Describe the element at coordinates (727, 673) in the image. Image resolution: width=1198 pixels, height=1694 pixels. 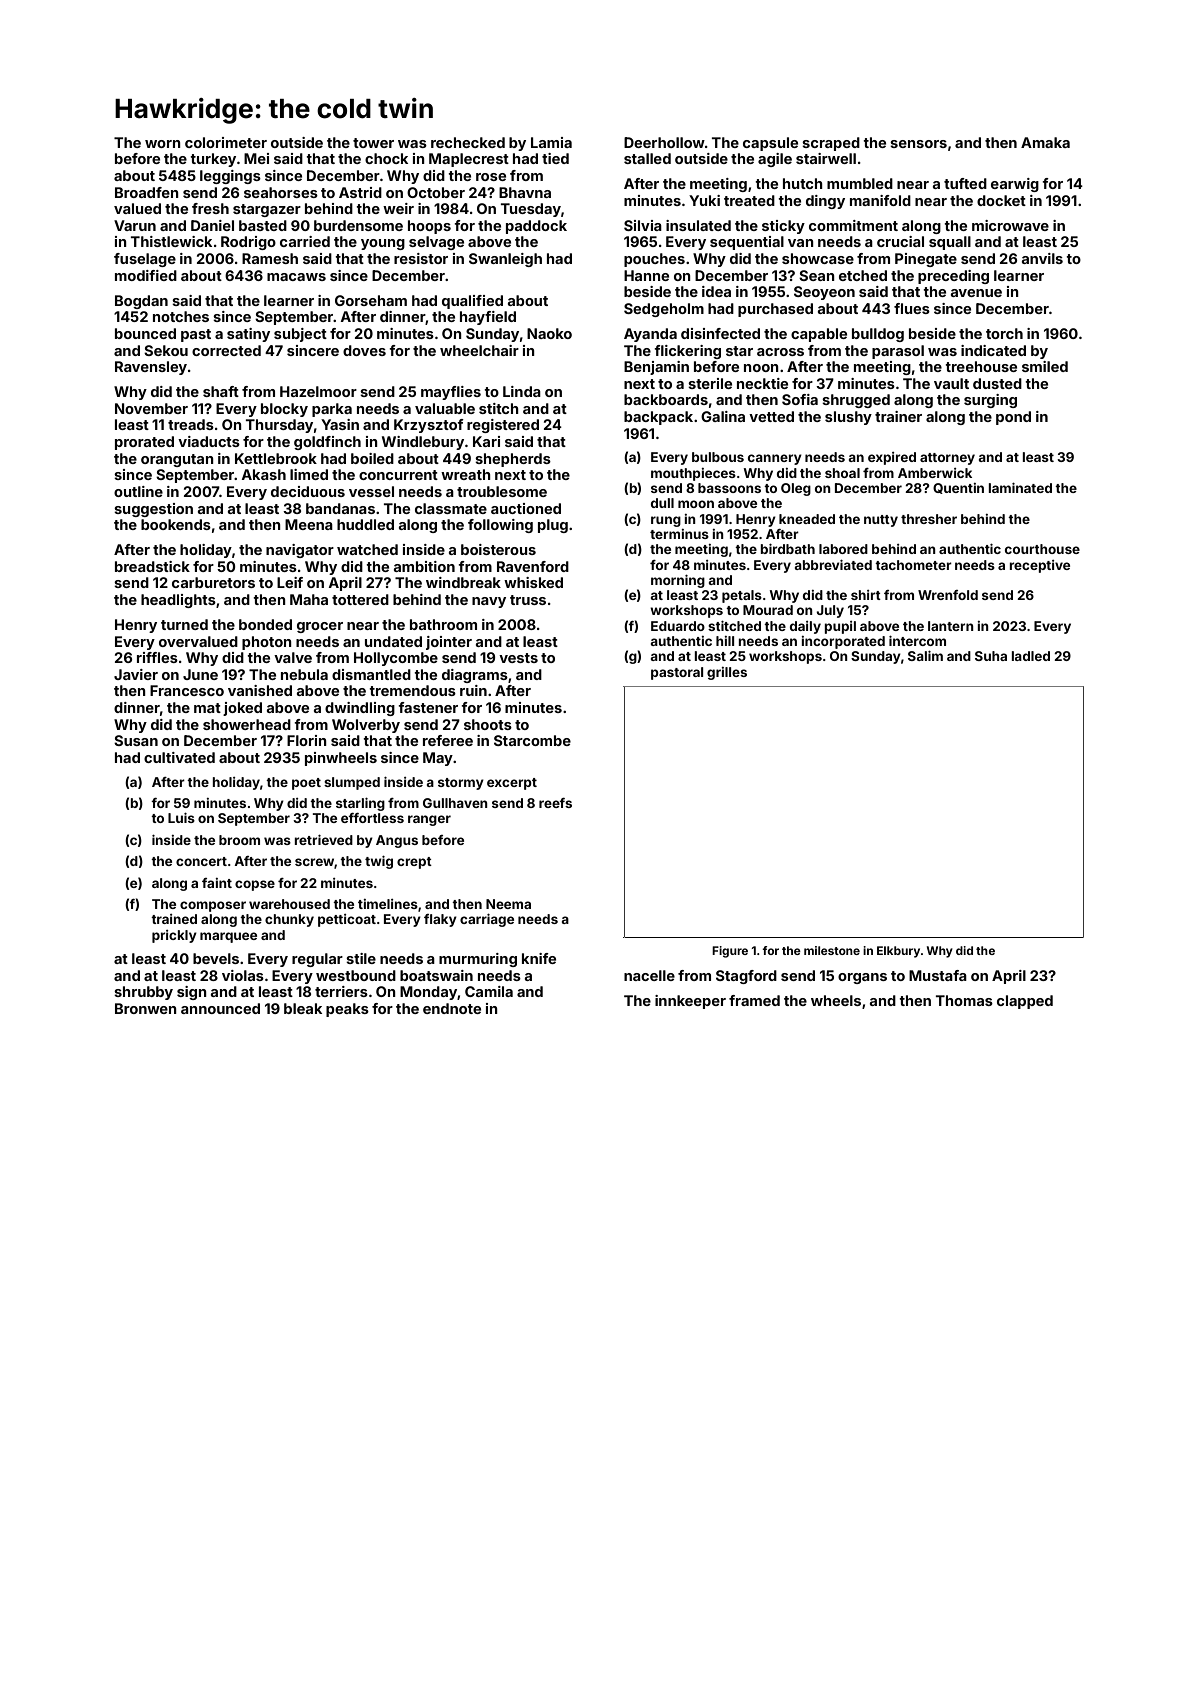
I see `grilles` at that location.
